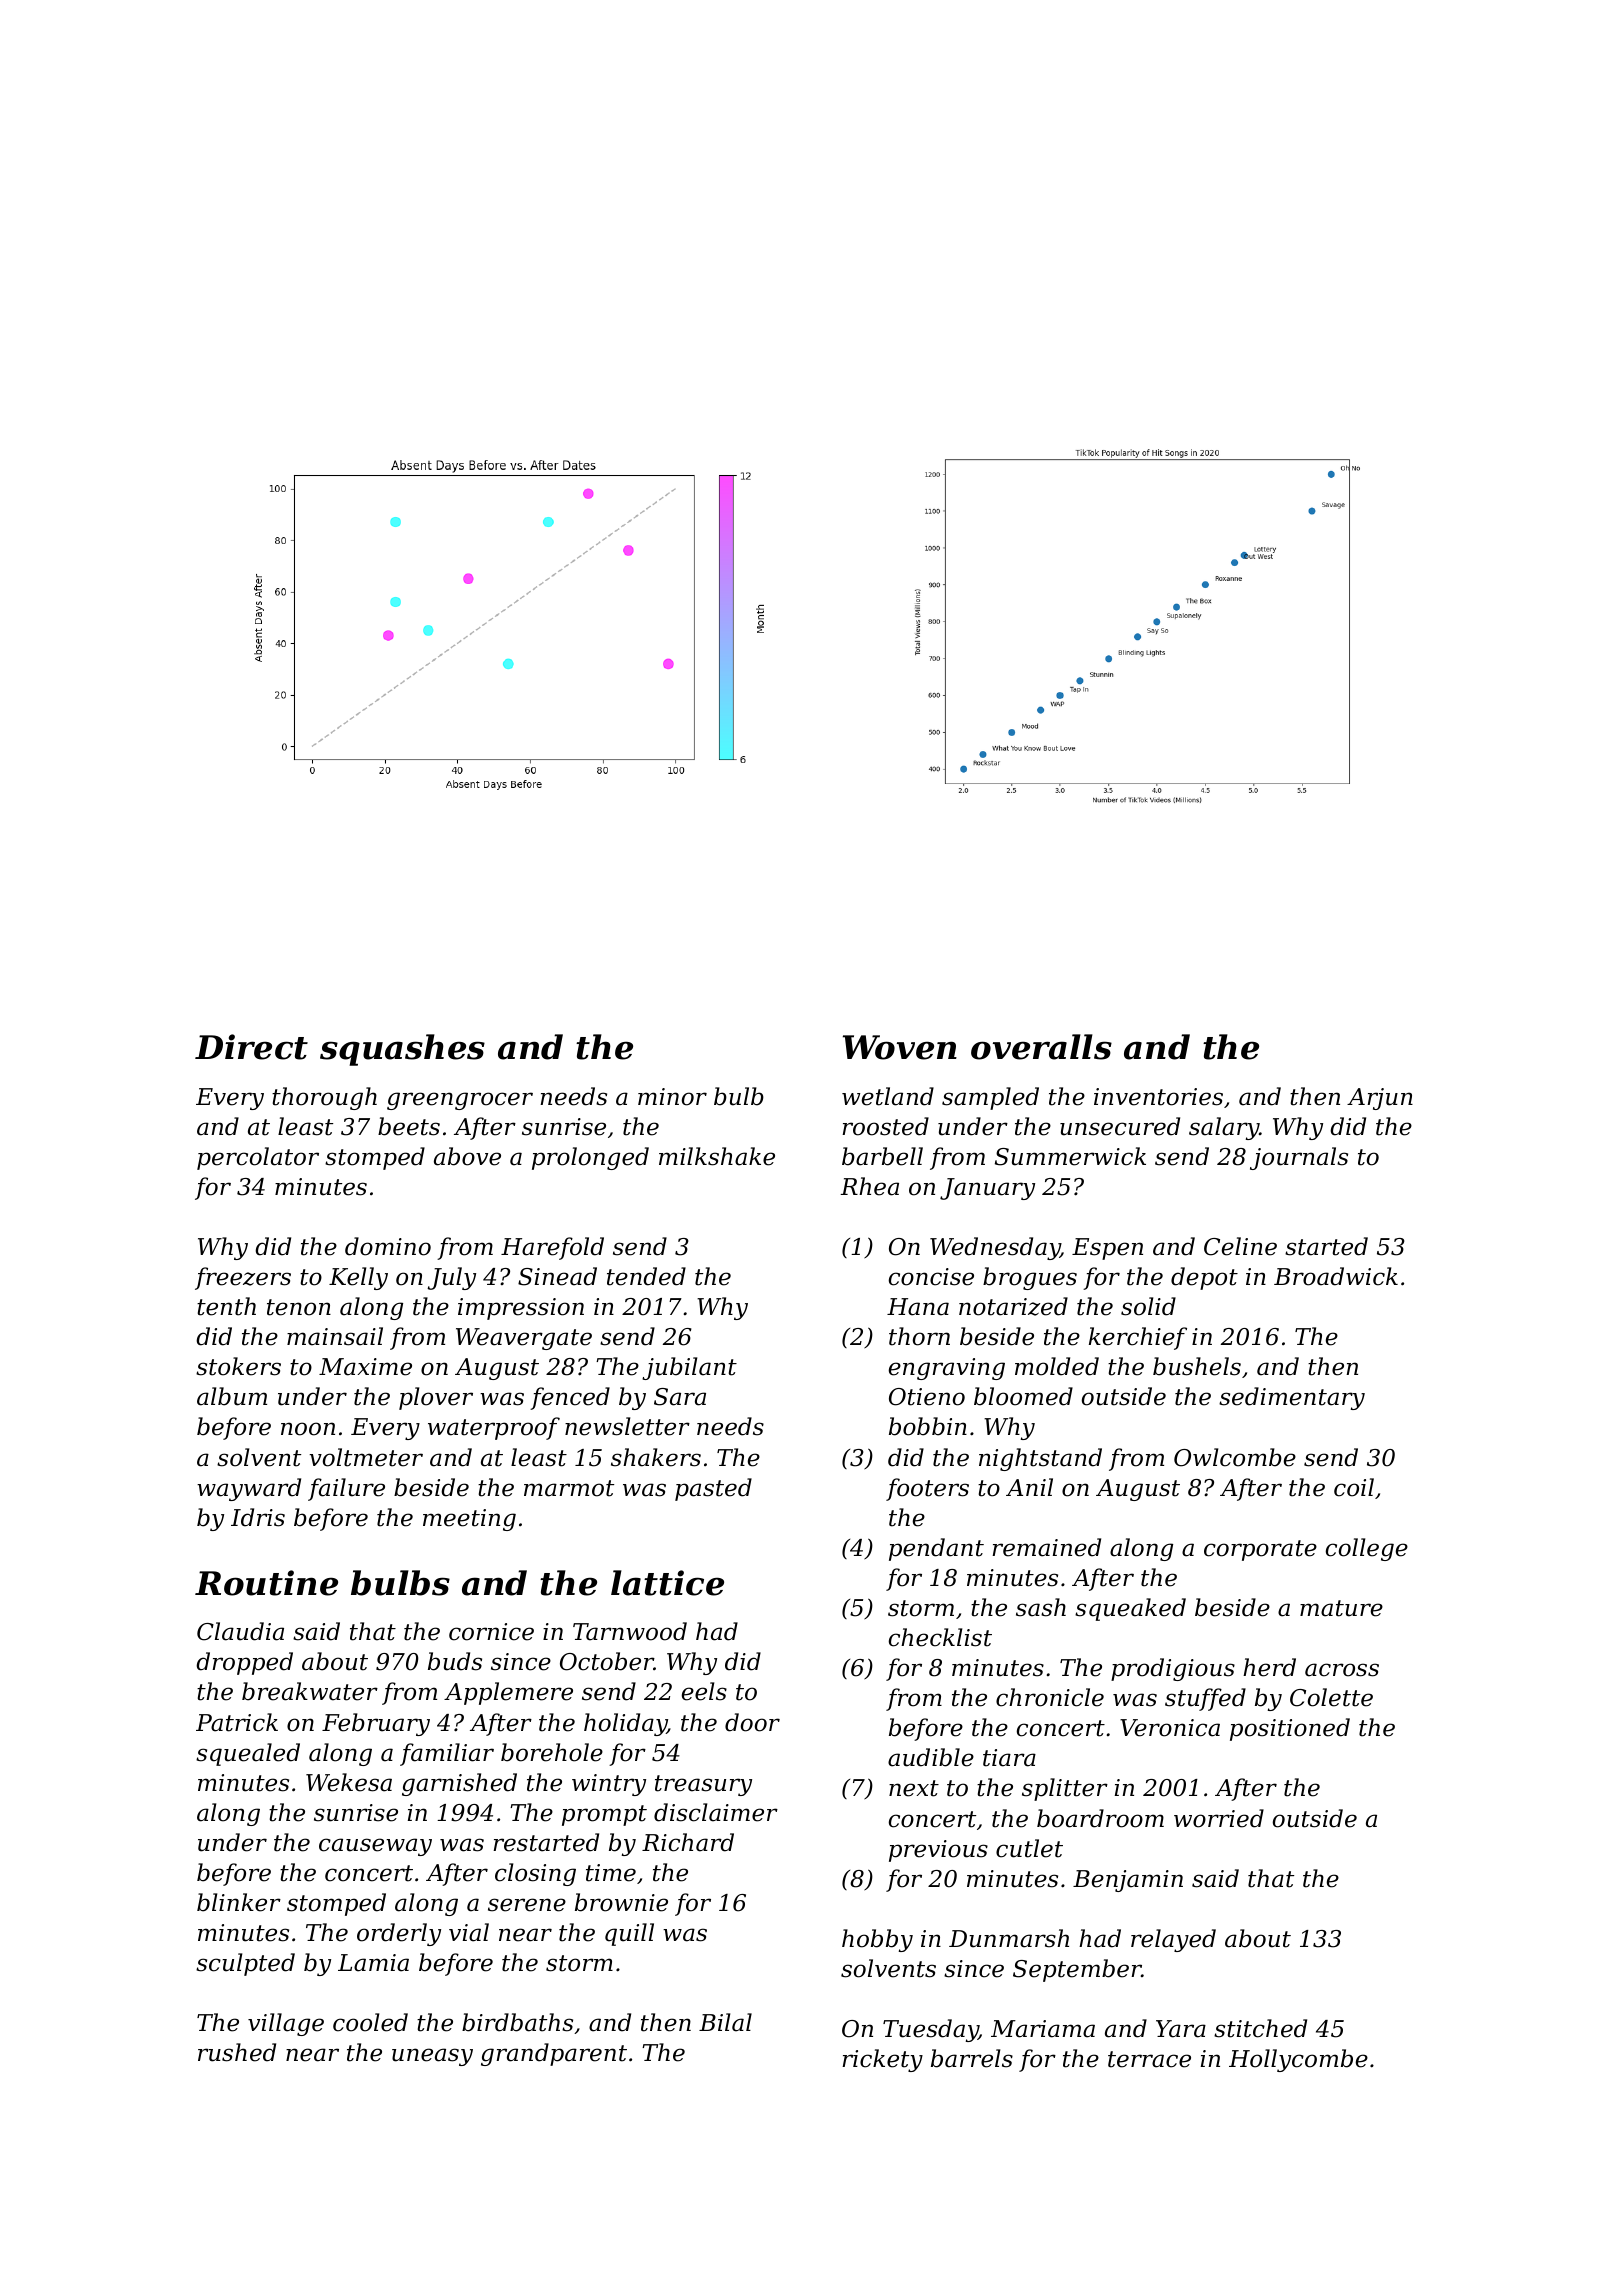  Describe the element at coordinates (237, 2052) in the image. I see `rushed` at that location.
